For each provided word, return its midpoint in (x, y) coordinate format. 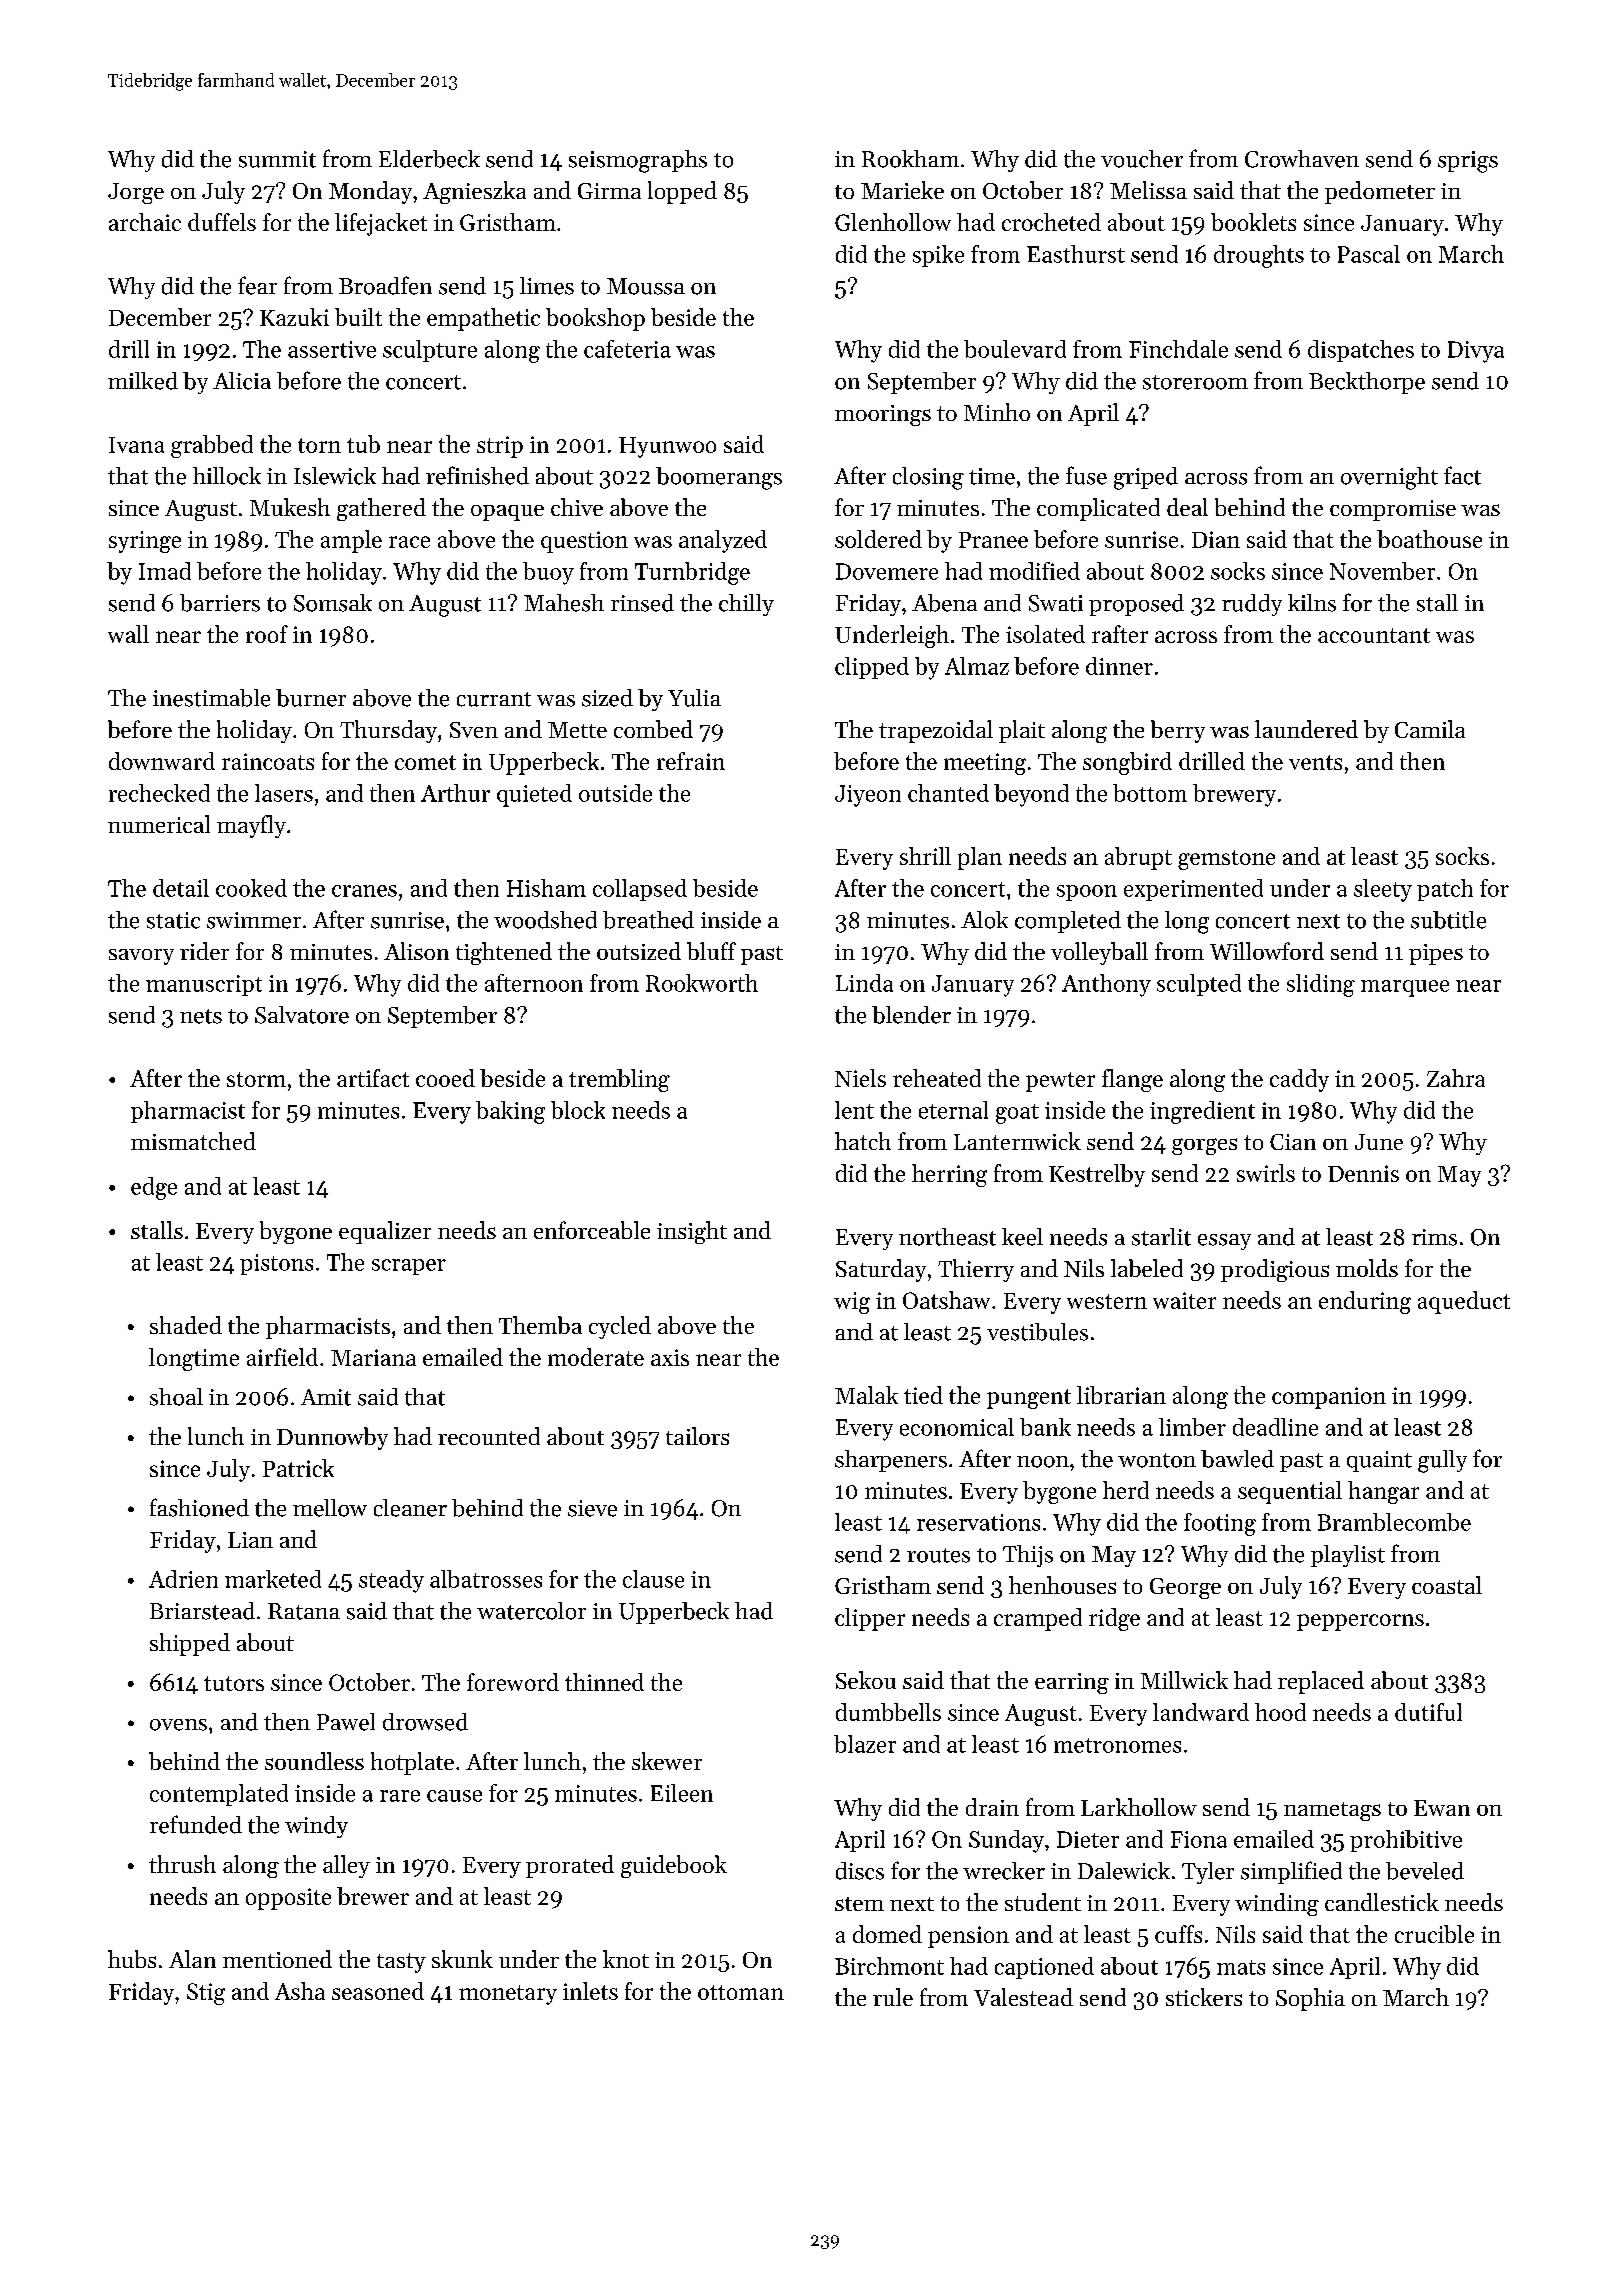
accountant (1374, 635)
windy (316, 1827)
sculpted (1199, 985)
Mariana (373, 1357)
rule (893, 1997)
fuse (1086, 475)
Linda (864, 983)
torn (319, 445)
